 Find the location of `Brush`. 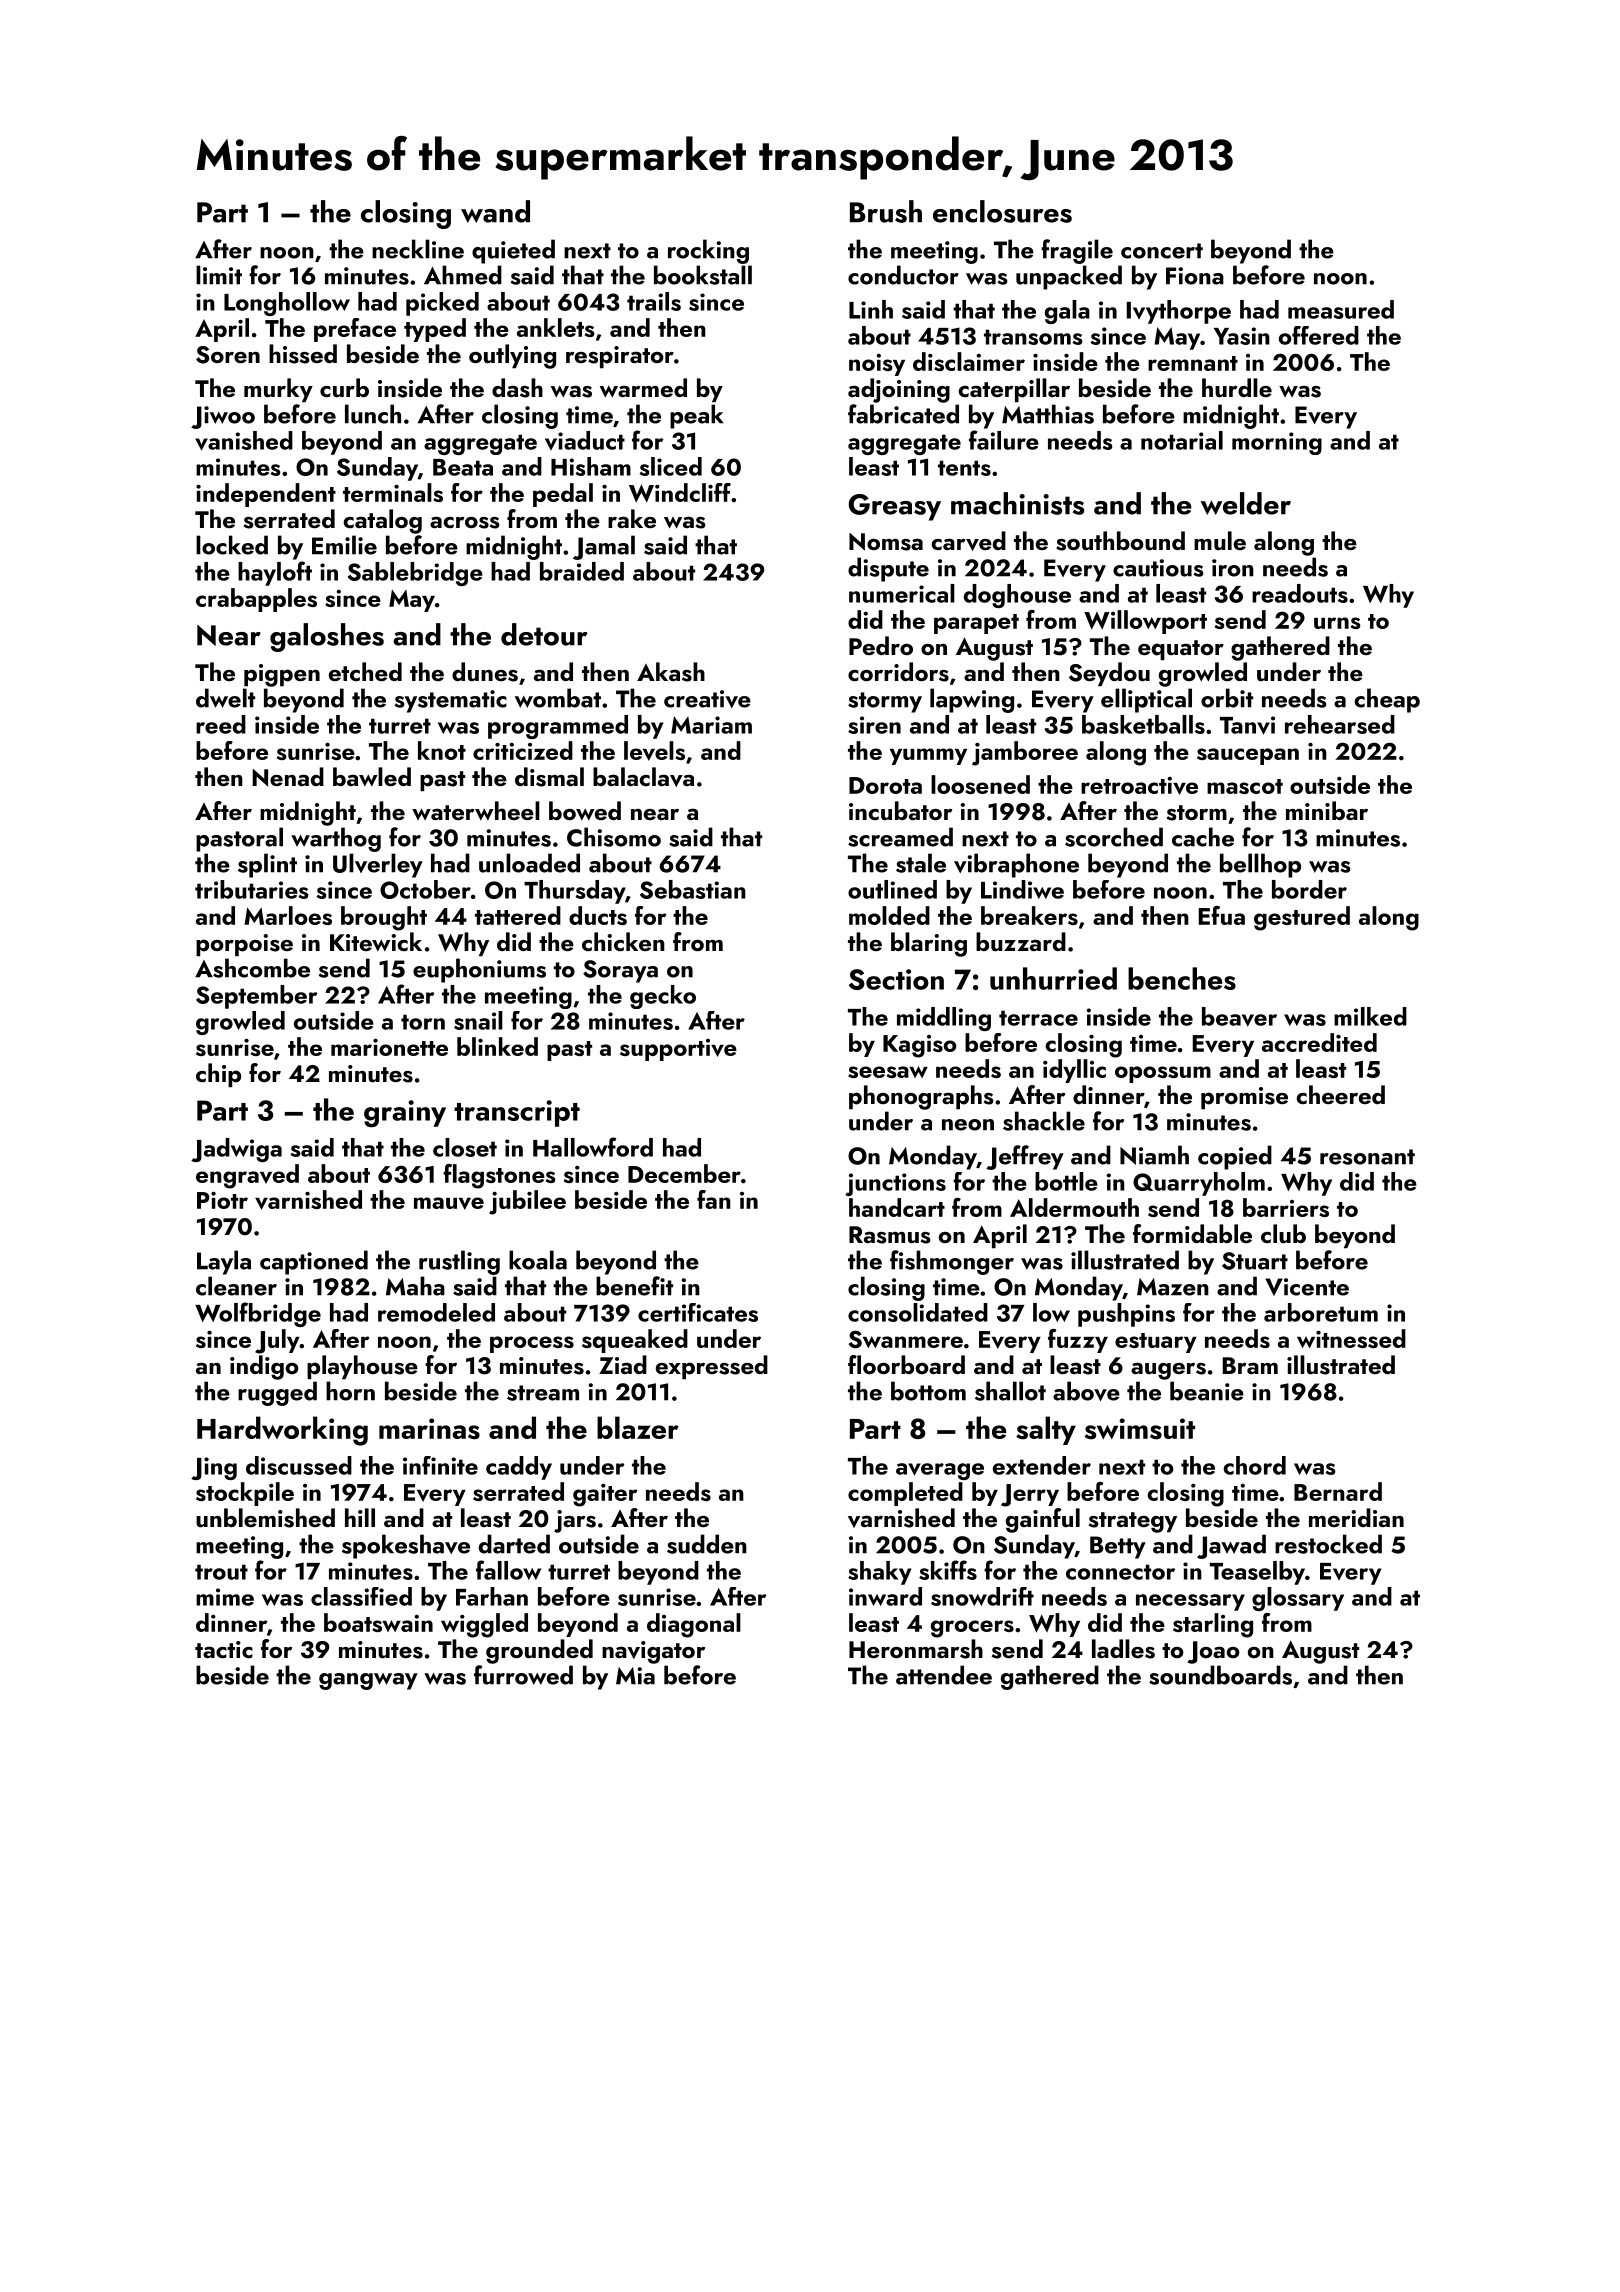

Brush is located at coordinates (886, 211).
